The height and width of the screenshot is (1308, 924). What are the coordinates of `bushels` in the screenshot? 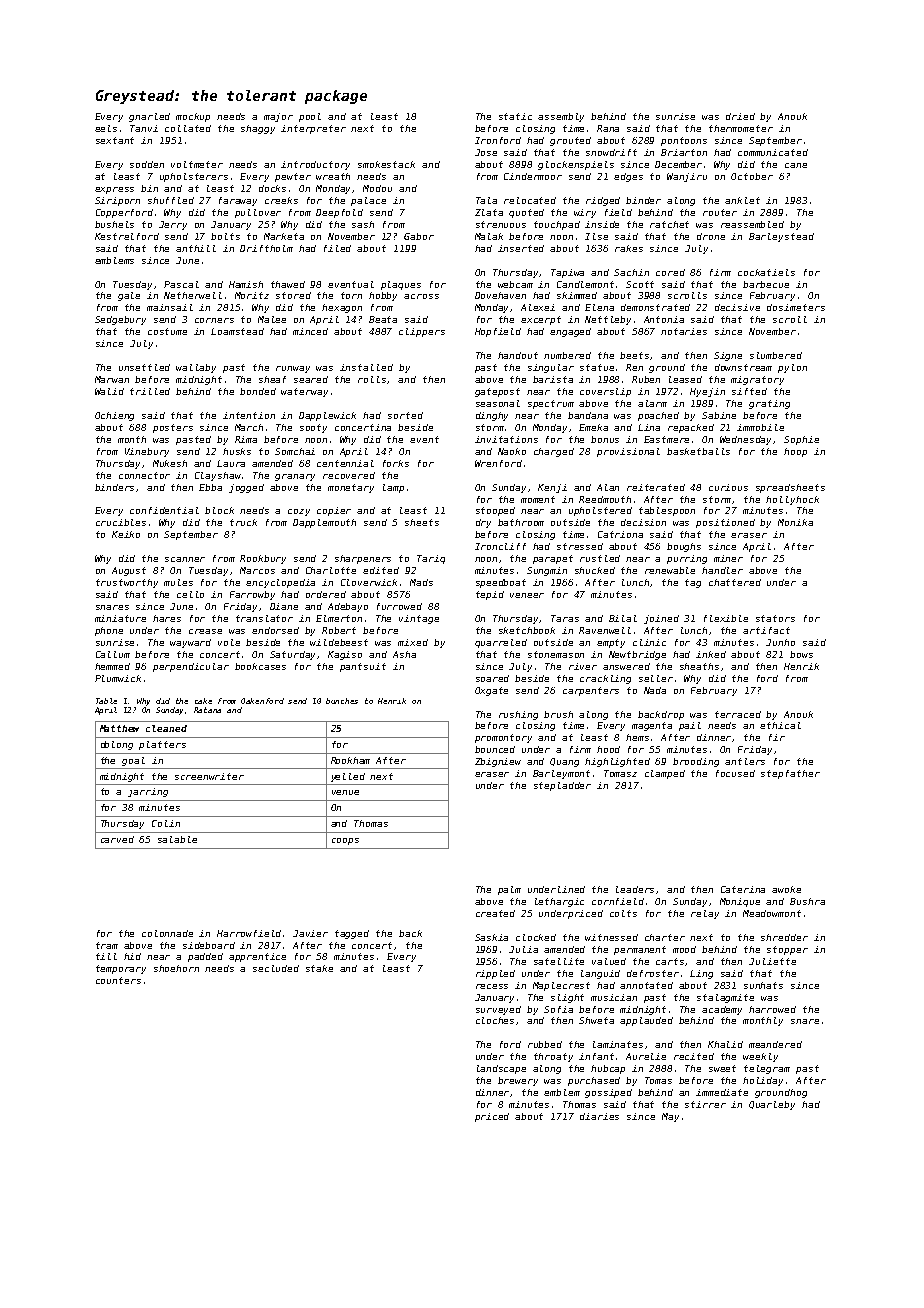 It's located at (114, 224).
